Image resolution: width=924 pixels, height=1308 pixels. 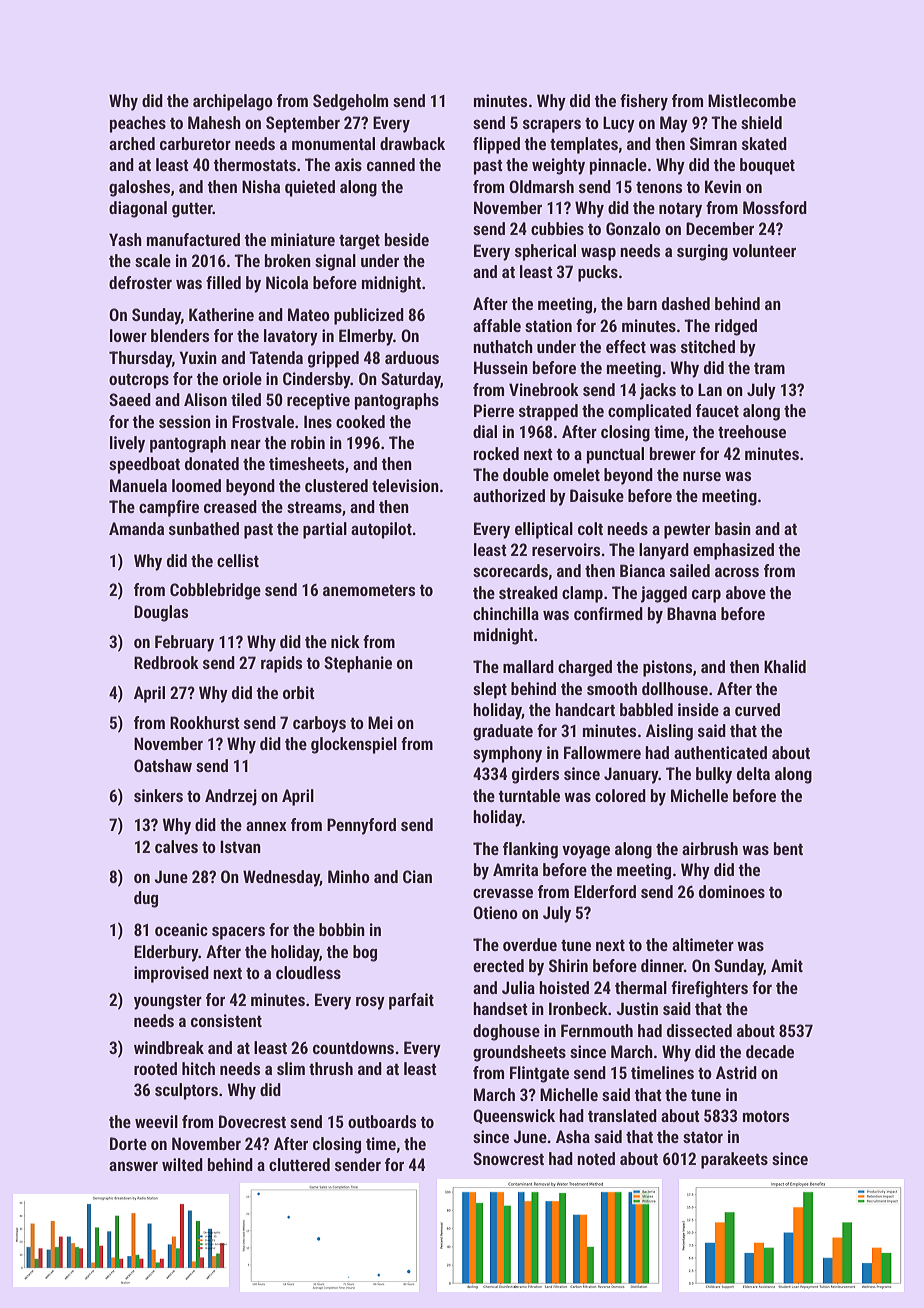 What do you see at coordinates (407, 239) in the screenshot?
I see `beside` at bounding box center [407, 239].
